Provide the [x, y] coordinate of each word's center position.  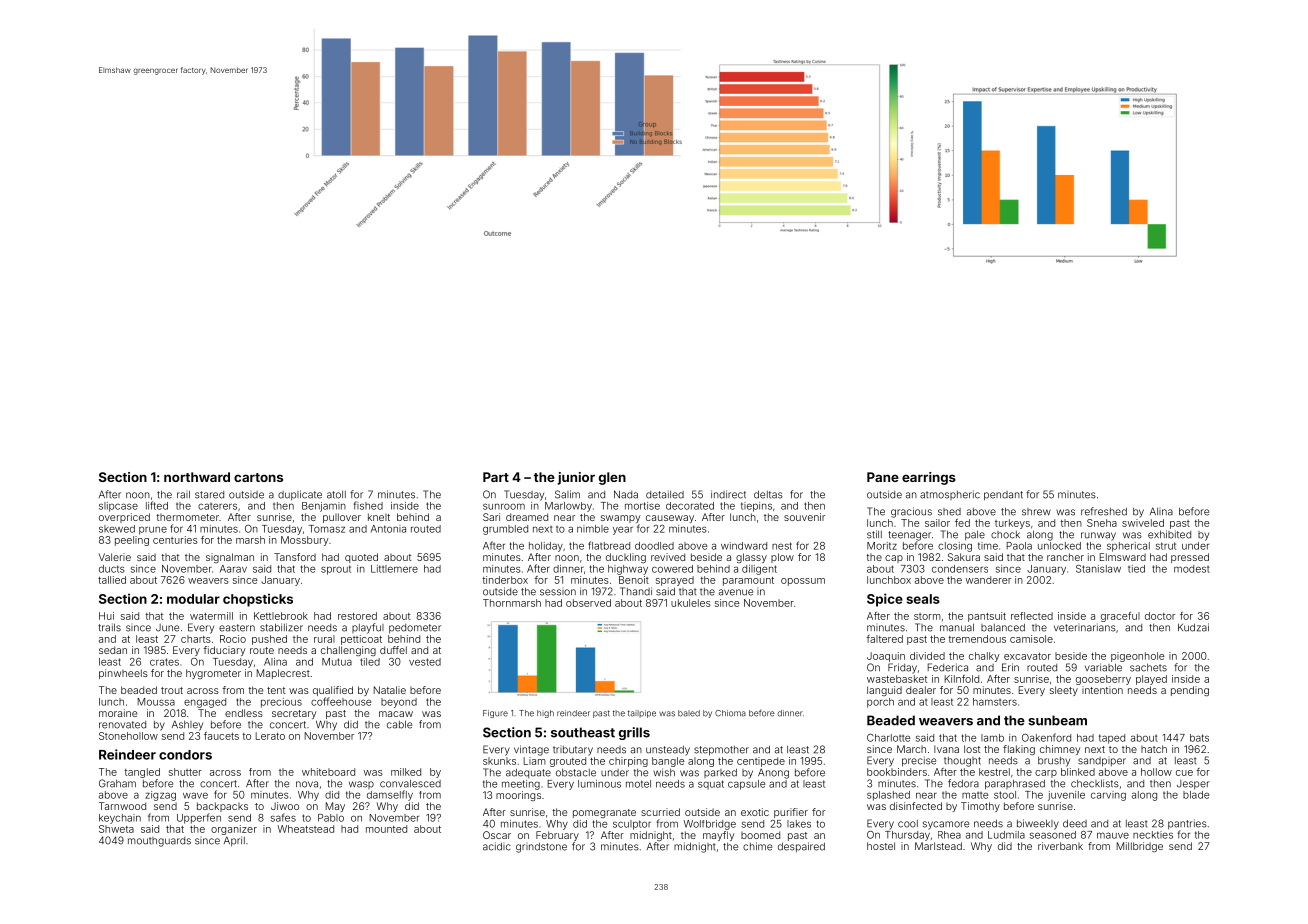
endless [244, 713]
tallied [112, 580]
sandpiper [1102, 762]
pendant [1003, 496]
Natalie [390, 690]
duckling [626, 558]
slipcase [118, 507]
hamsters [995, 702]
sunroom [504, 506]
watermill [211, 616]
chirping [628, 762]
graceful [1120, 617]
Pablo [331, 818]
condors [185, 755]
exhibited [1169, 534]
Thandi [636, 591]
